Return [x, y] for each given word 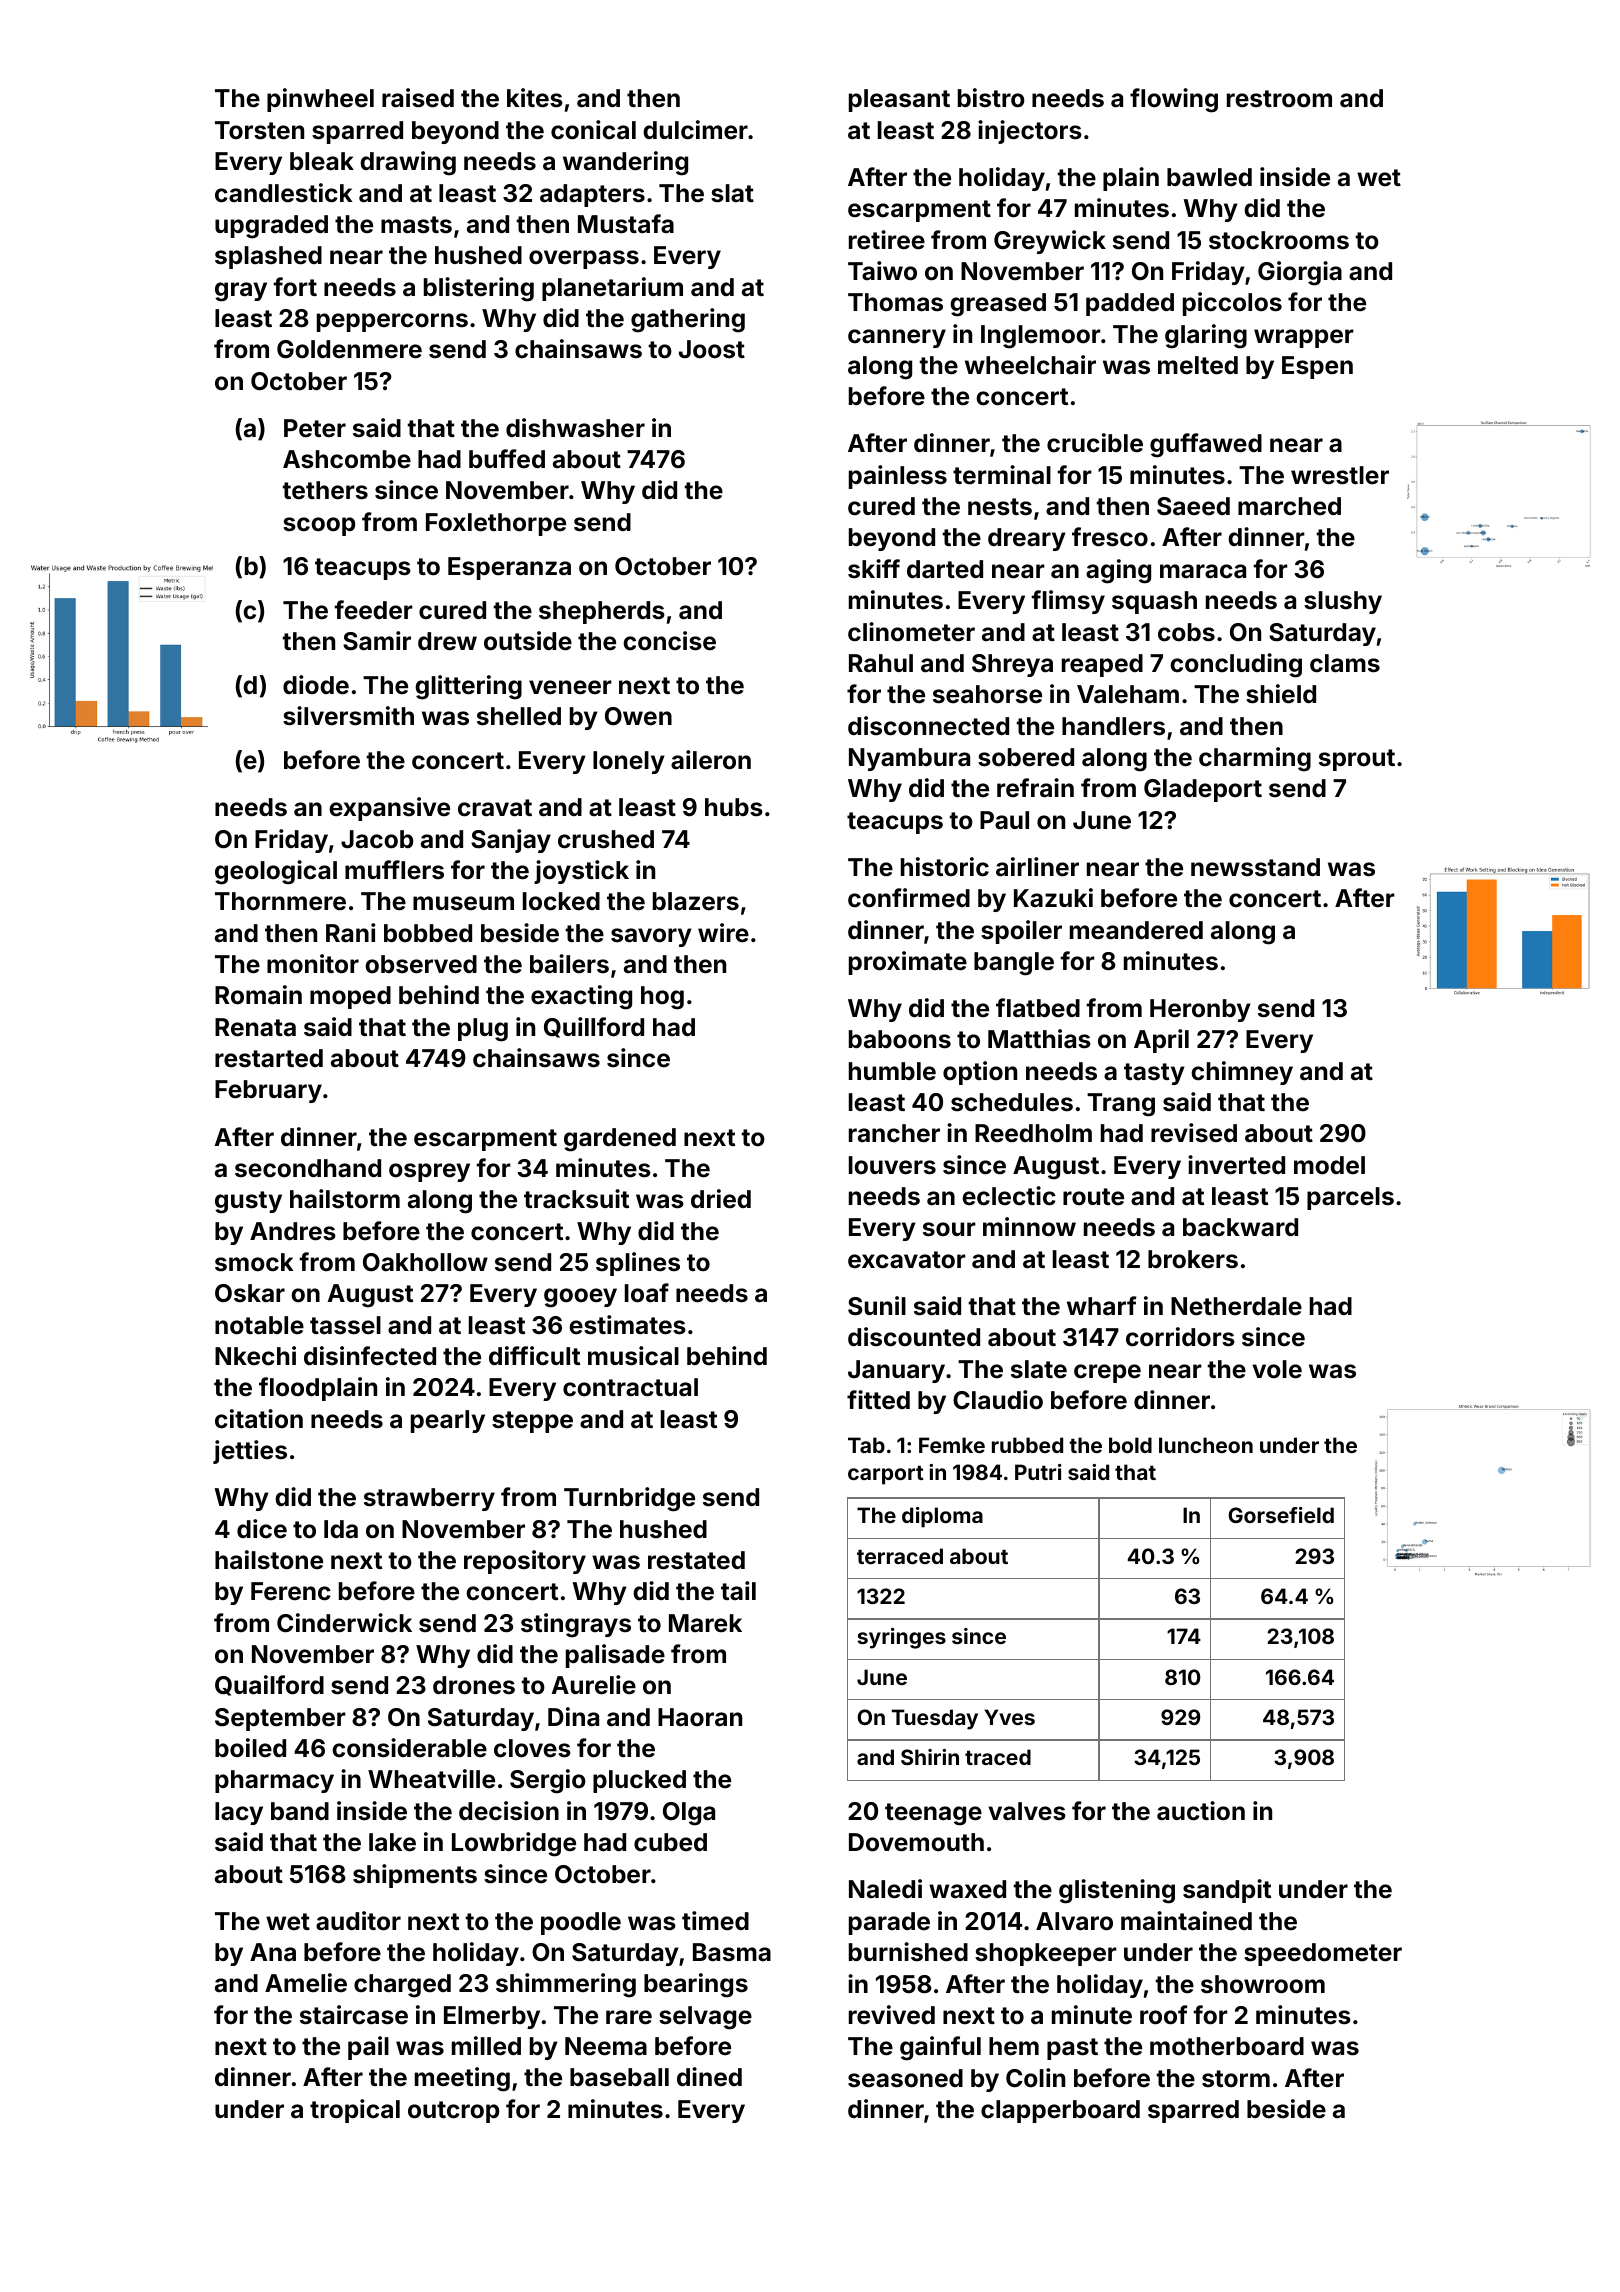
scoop [319, 526]
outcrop [453, 2112]
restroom [1279, 99]
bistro [991, 98]
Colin [1035, 2078]
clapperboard [1060, 2111]
